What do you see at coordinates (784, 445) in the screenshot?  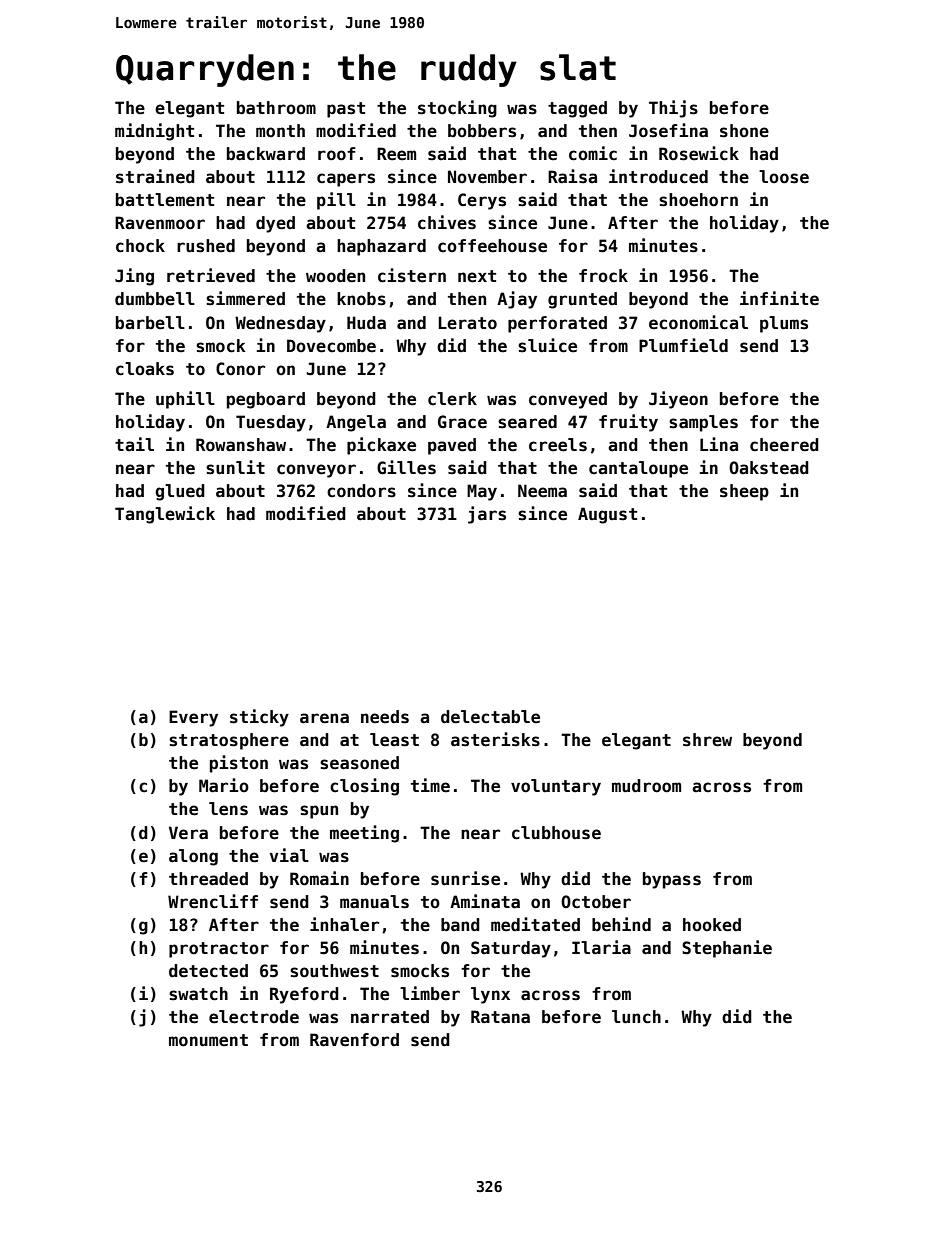 I see `cheered` at bounding box center [784, 445].
